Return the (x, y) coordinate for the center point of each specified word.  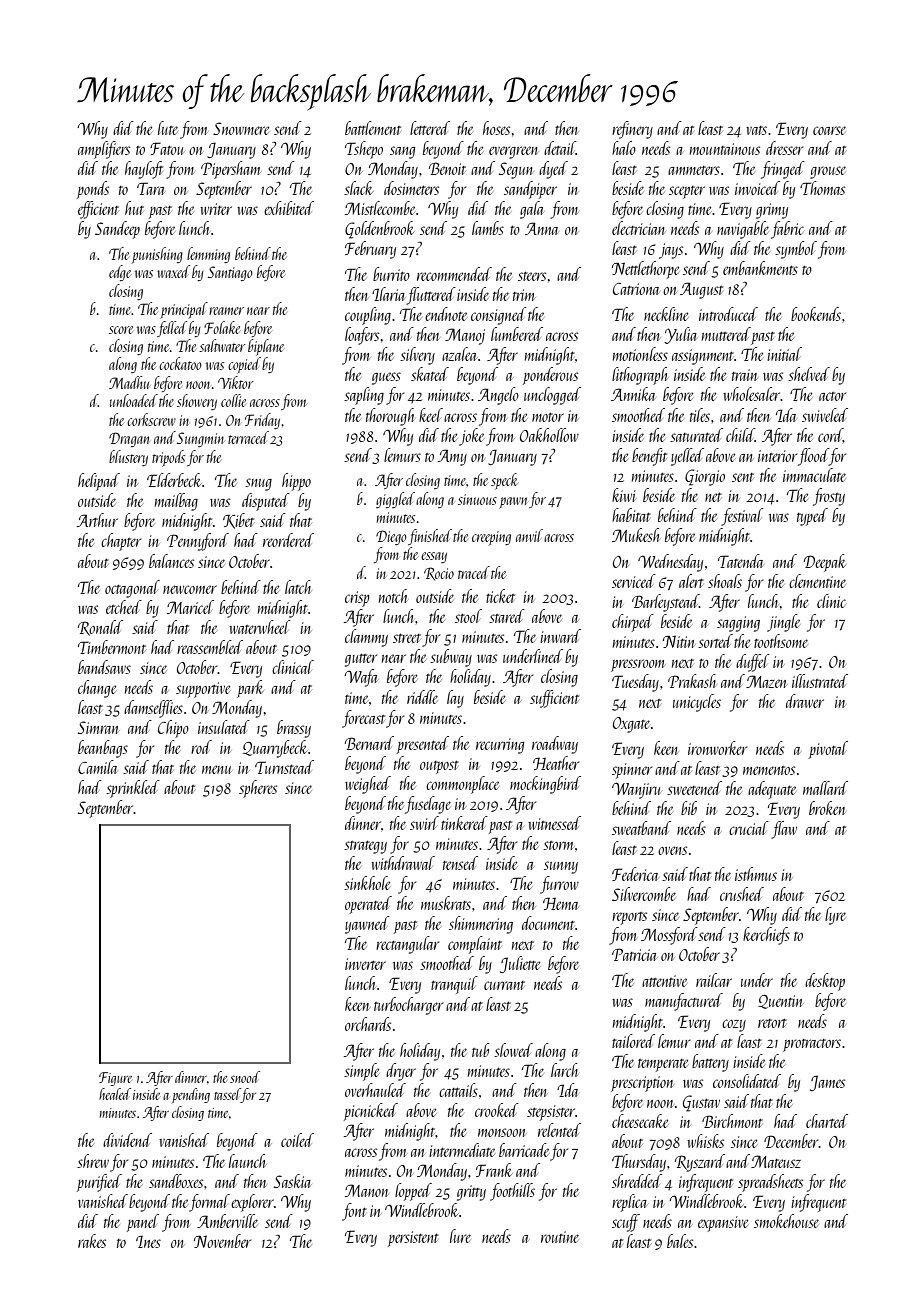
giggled (395, 500)
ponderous (550, 376)
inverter (365, 964)
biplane (266, 347)
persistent (413, 1239)
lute (168, 128)
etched (124, 607)
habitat (631, 515)
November (222, 1241)
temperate (663, 1065)
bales (680, 1241)
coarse (829, 130)
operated (368, 905)
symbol (796, 250)
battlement (373, 128)
